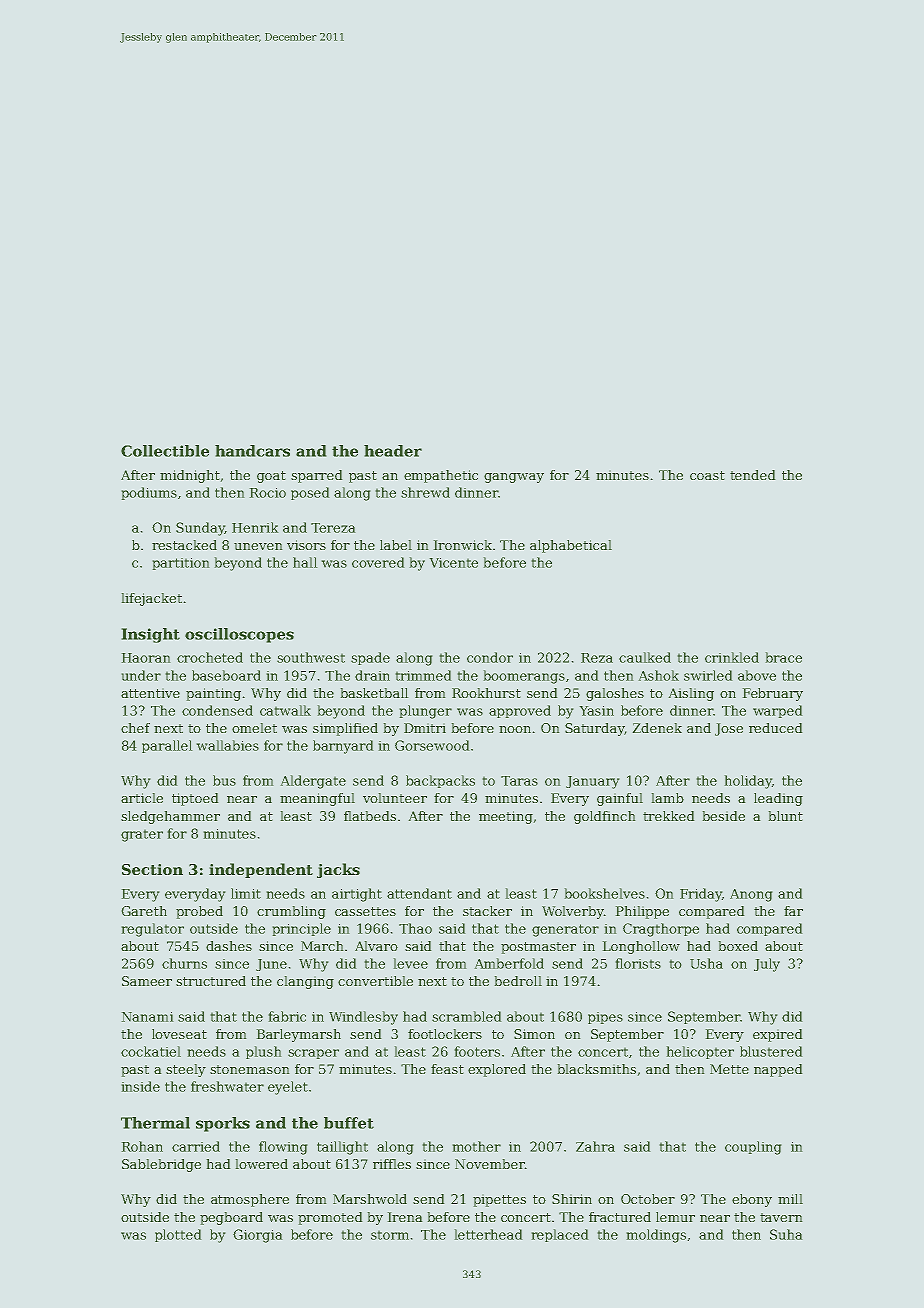 The image size is (924, 1308). I want to click on lamb, so click(668, 798).
